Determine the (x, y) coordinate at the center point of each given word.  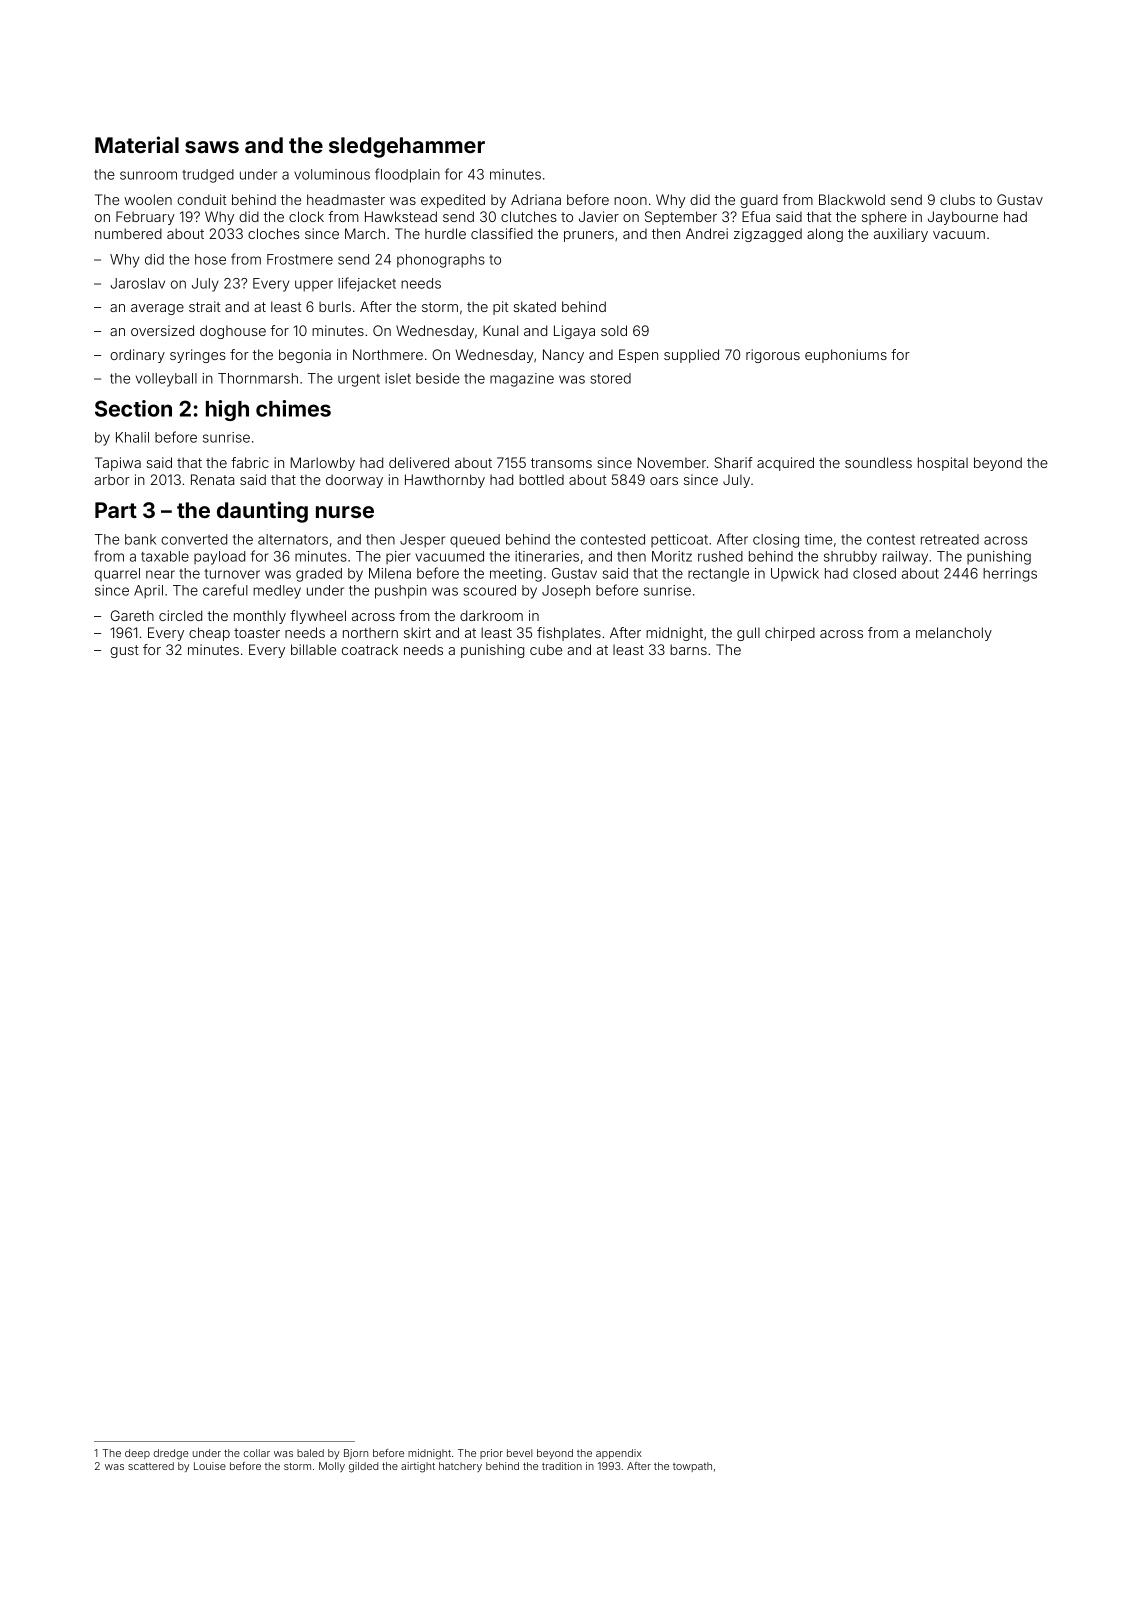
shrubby (850, 558)
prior (491, 1454)
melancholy (954, 634)
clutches (529, 216)
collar (257, 1453)
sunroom (148, 175)
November (672, 462)
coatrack (370, 649)
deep (137, 1454)
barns (688, 649)
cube (546, 649)
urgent (359, 380)
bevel (519, 1453)
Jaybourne (963, 218)
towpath (692, 1467)
